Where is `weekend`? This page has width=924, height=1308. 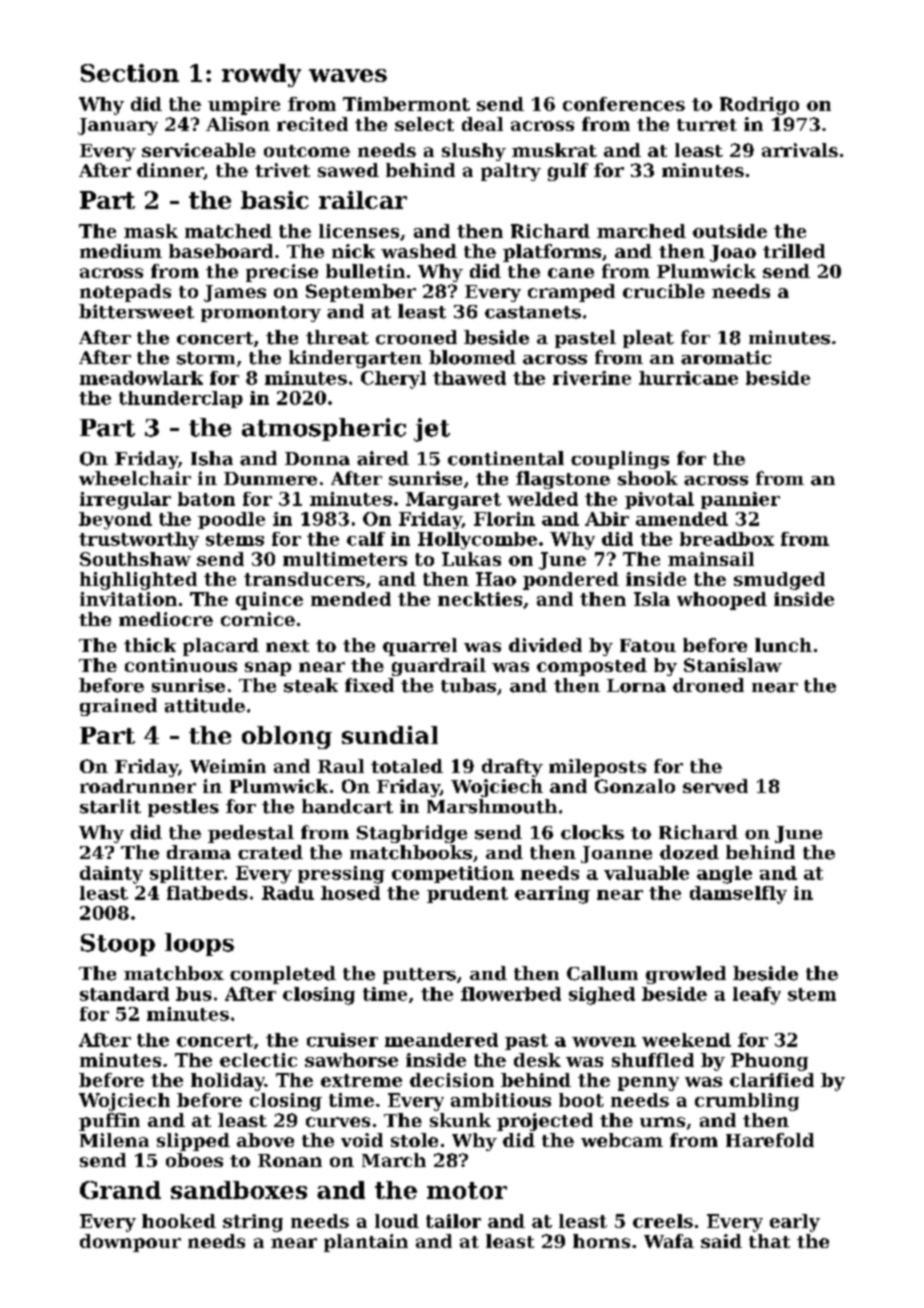 weekend is located at coordinates (686, 1040).
